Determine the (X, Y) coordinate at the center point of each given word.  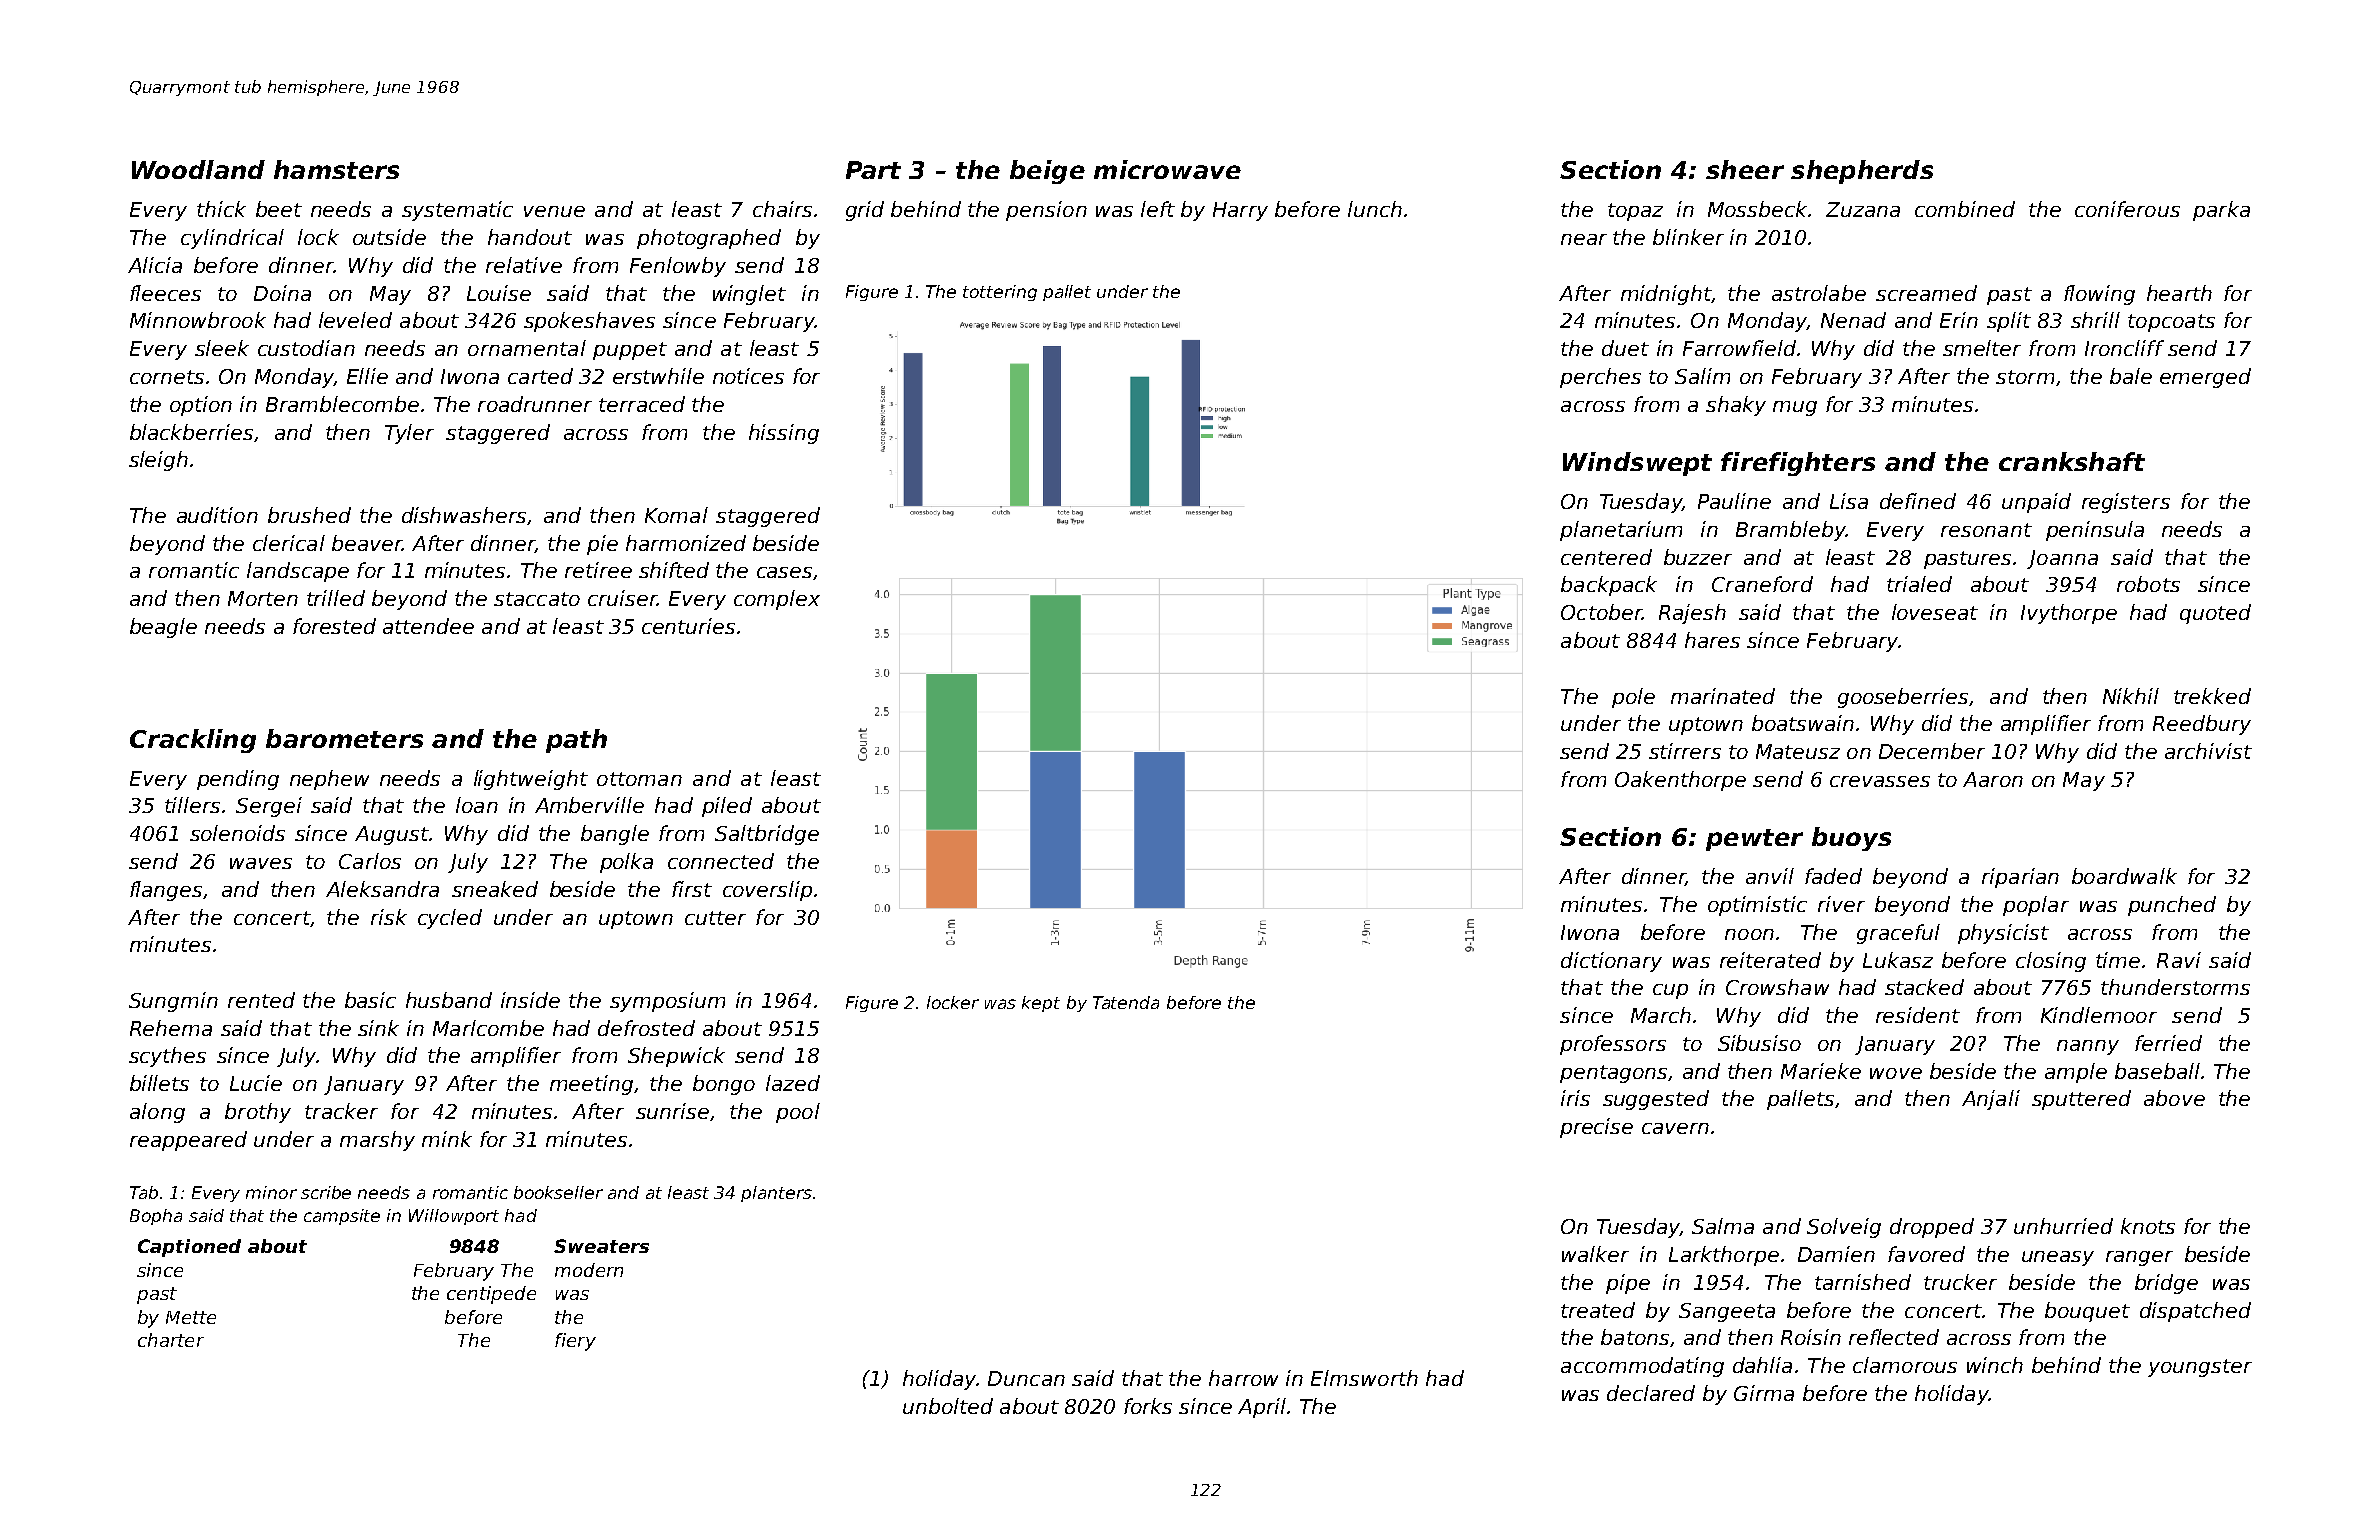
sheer (1745, 169)
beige (1047, 172)
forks (1148, 1406)
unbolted (948, 1406)
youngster (2200, 1368)
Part (873, 170)
